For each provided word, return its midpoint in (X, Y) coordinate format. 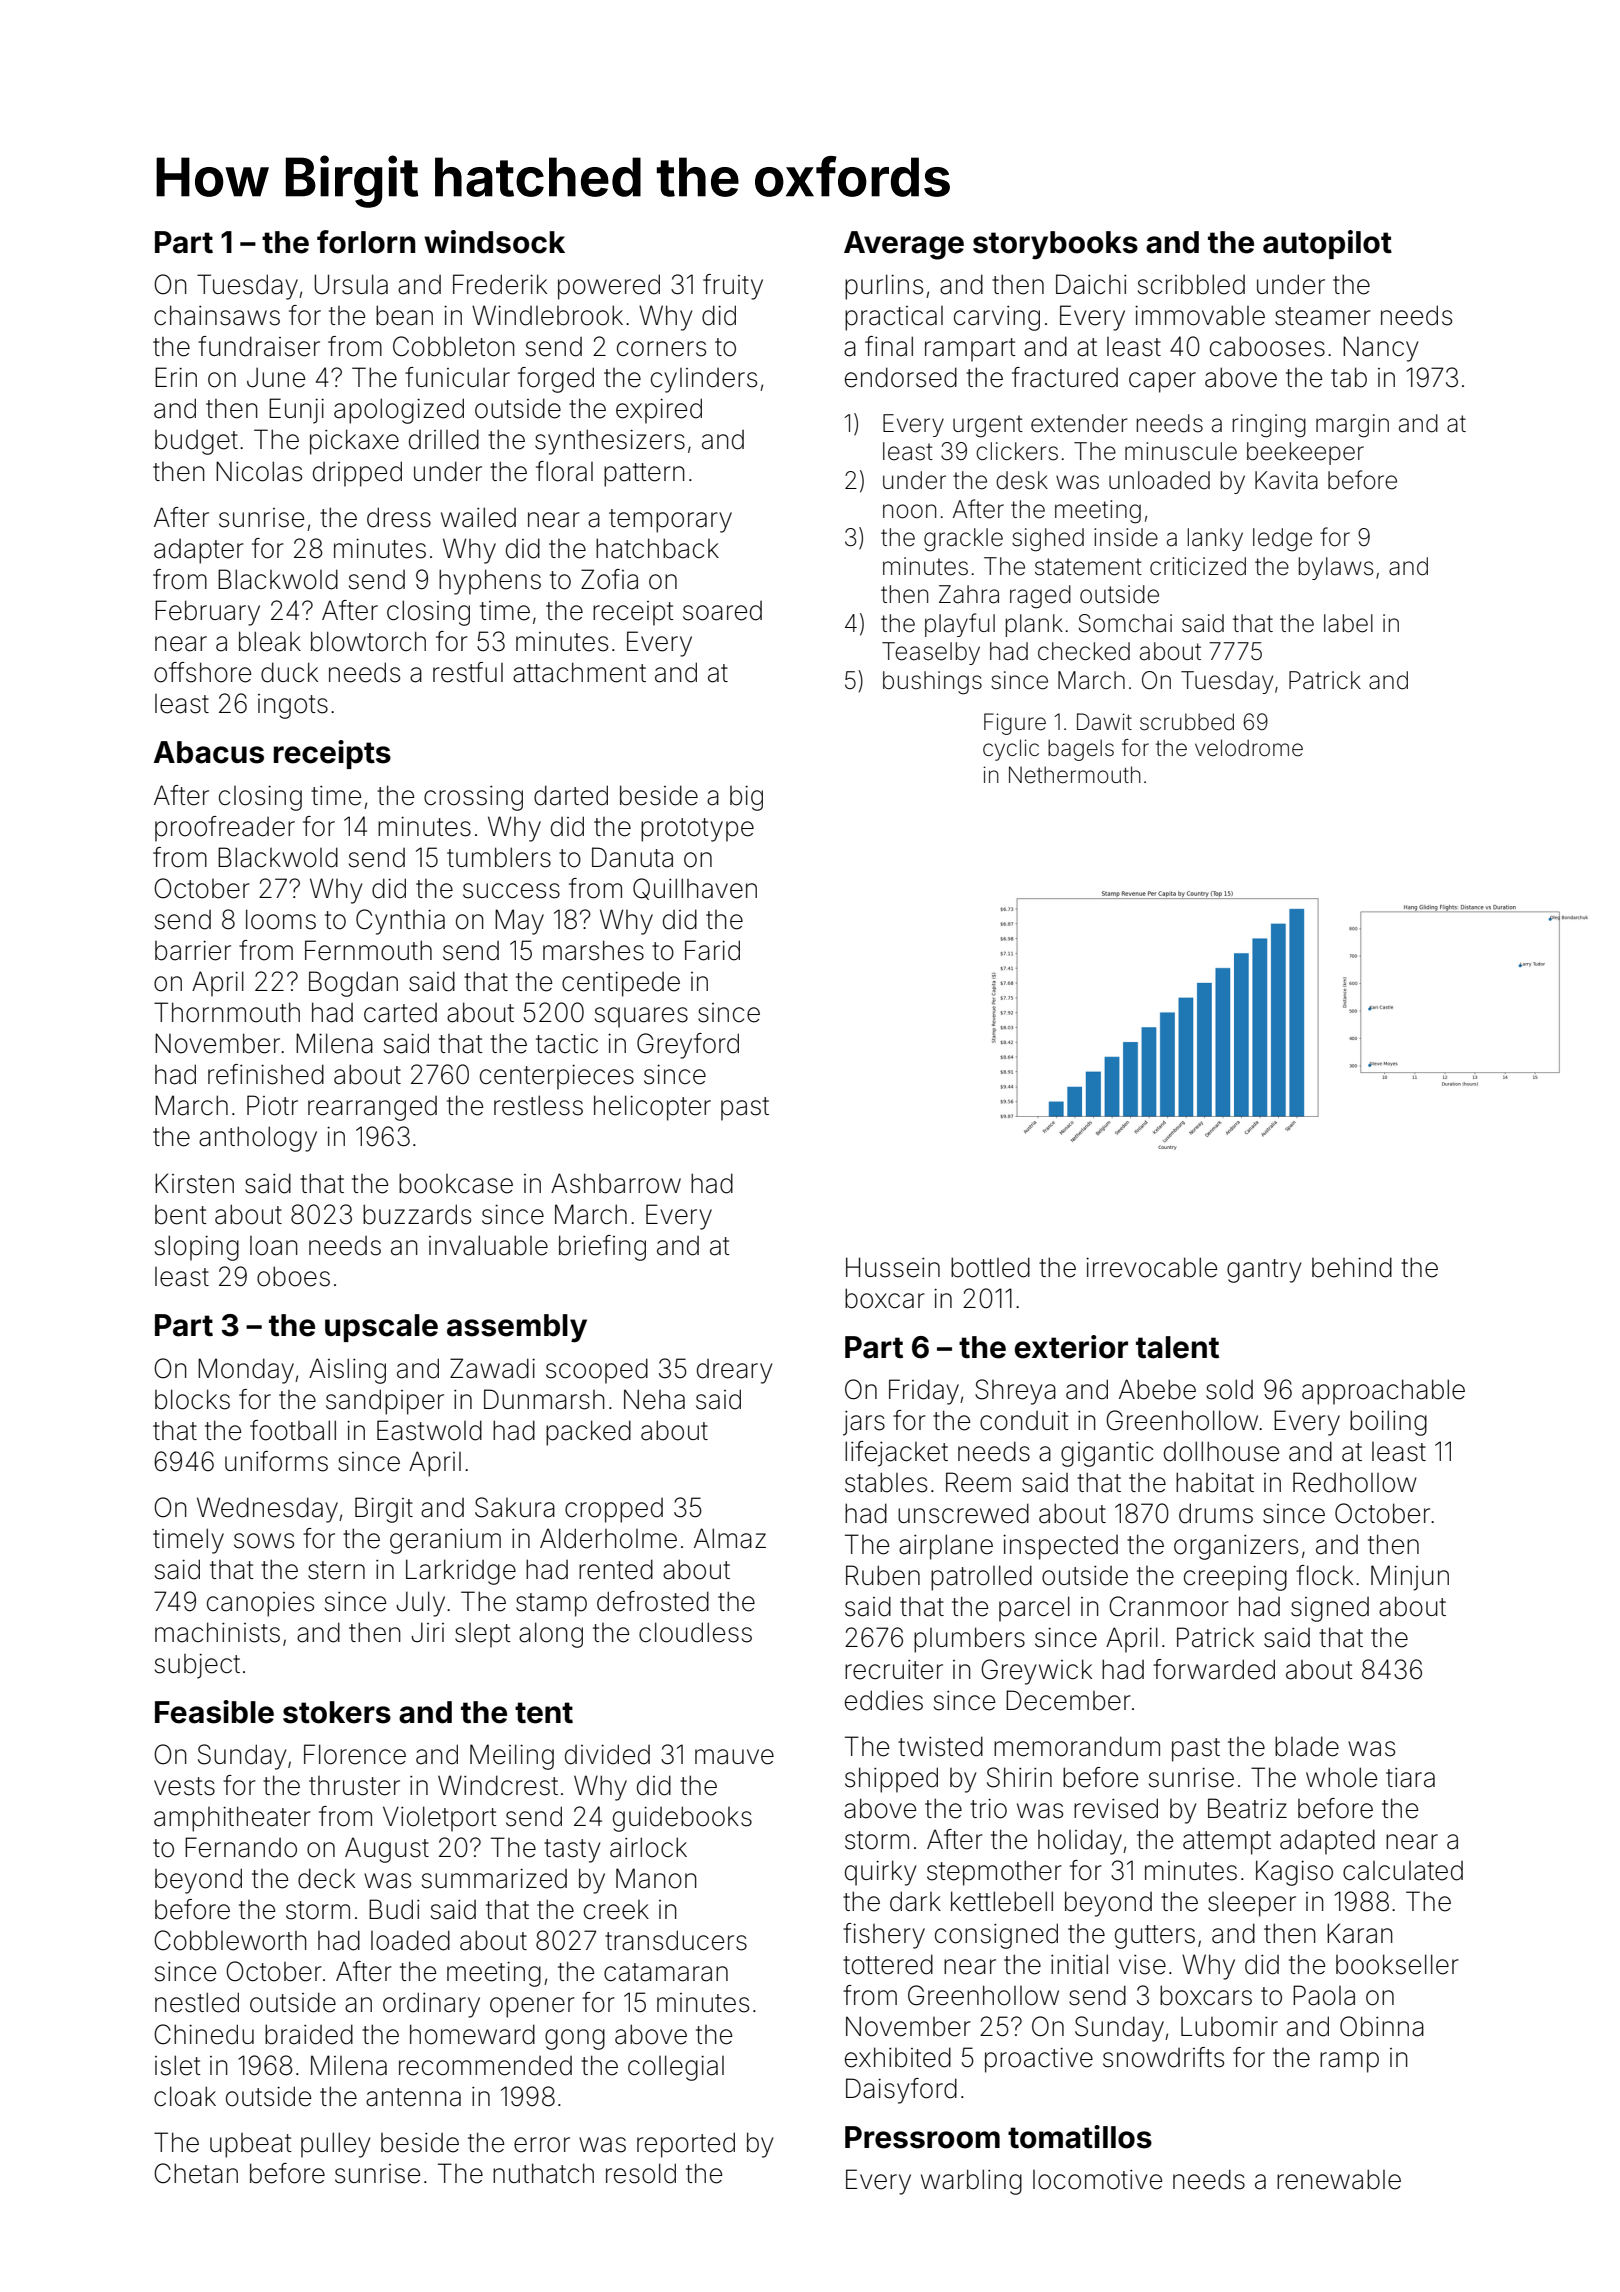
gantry (1264, 1271)
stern (336, 1570)
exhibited (898, 2057)
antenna (413, 2097)
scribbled (1191, 284)
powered (609, 287)
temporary (670, 521)
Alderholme (608, 1538)
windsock (494, 242)
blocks (192, 1399)
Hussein (893, 1267)
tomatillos (1080, 2137)
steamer (1323, 316)
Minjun (1410, 1578)
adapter (199, 551)
